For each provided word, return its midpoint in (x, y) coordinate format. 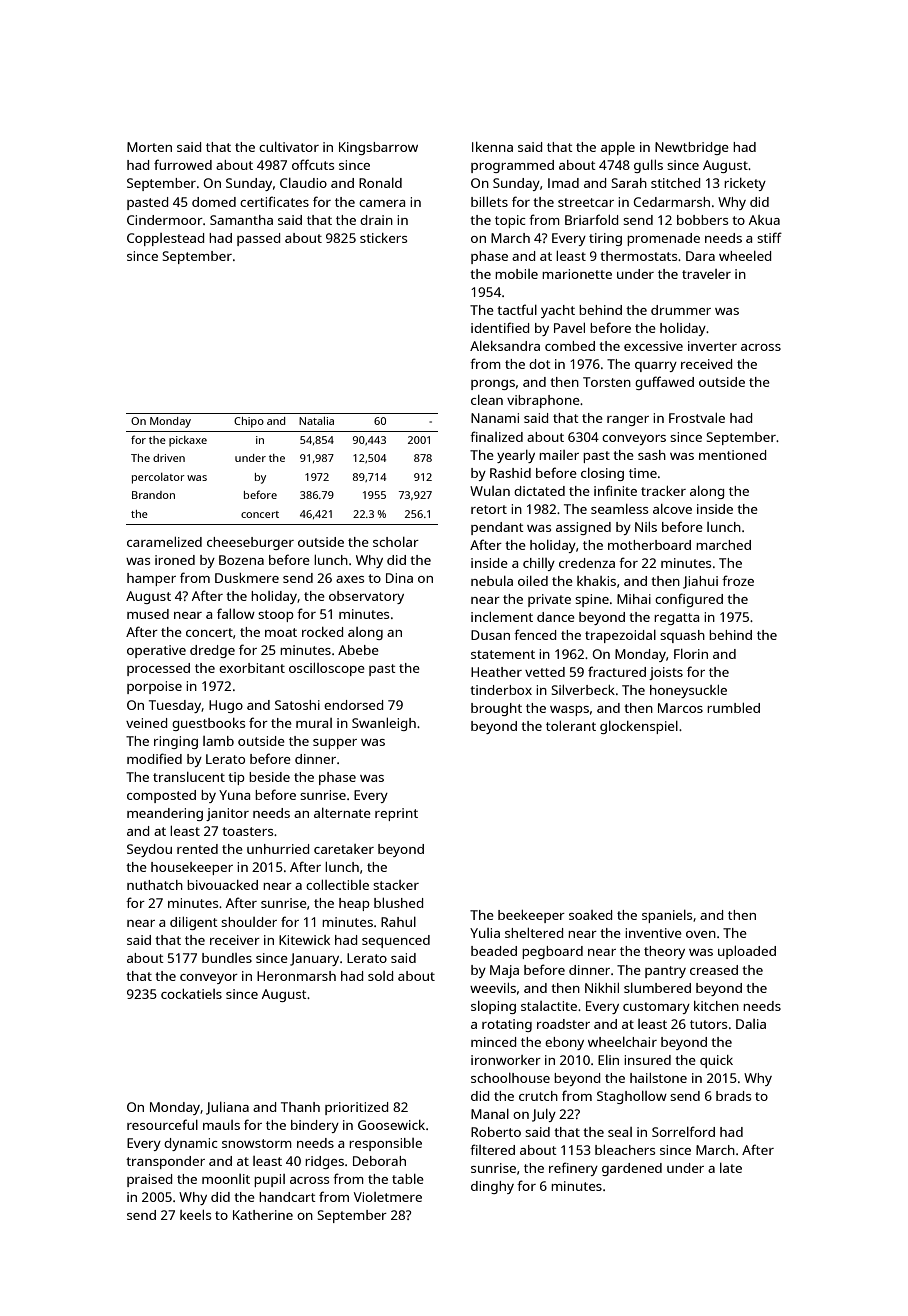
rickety (745, 184)
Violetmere (388, 1197)
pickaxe (188, 441)
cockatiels (191, 994)
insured (647, 1060)
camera (382, 203)
